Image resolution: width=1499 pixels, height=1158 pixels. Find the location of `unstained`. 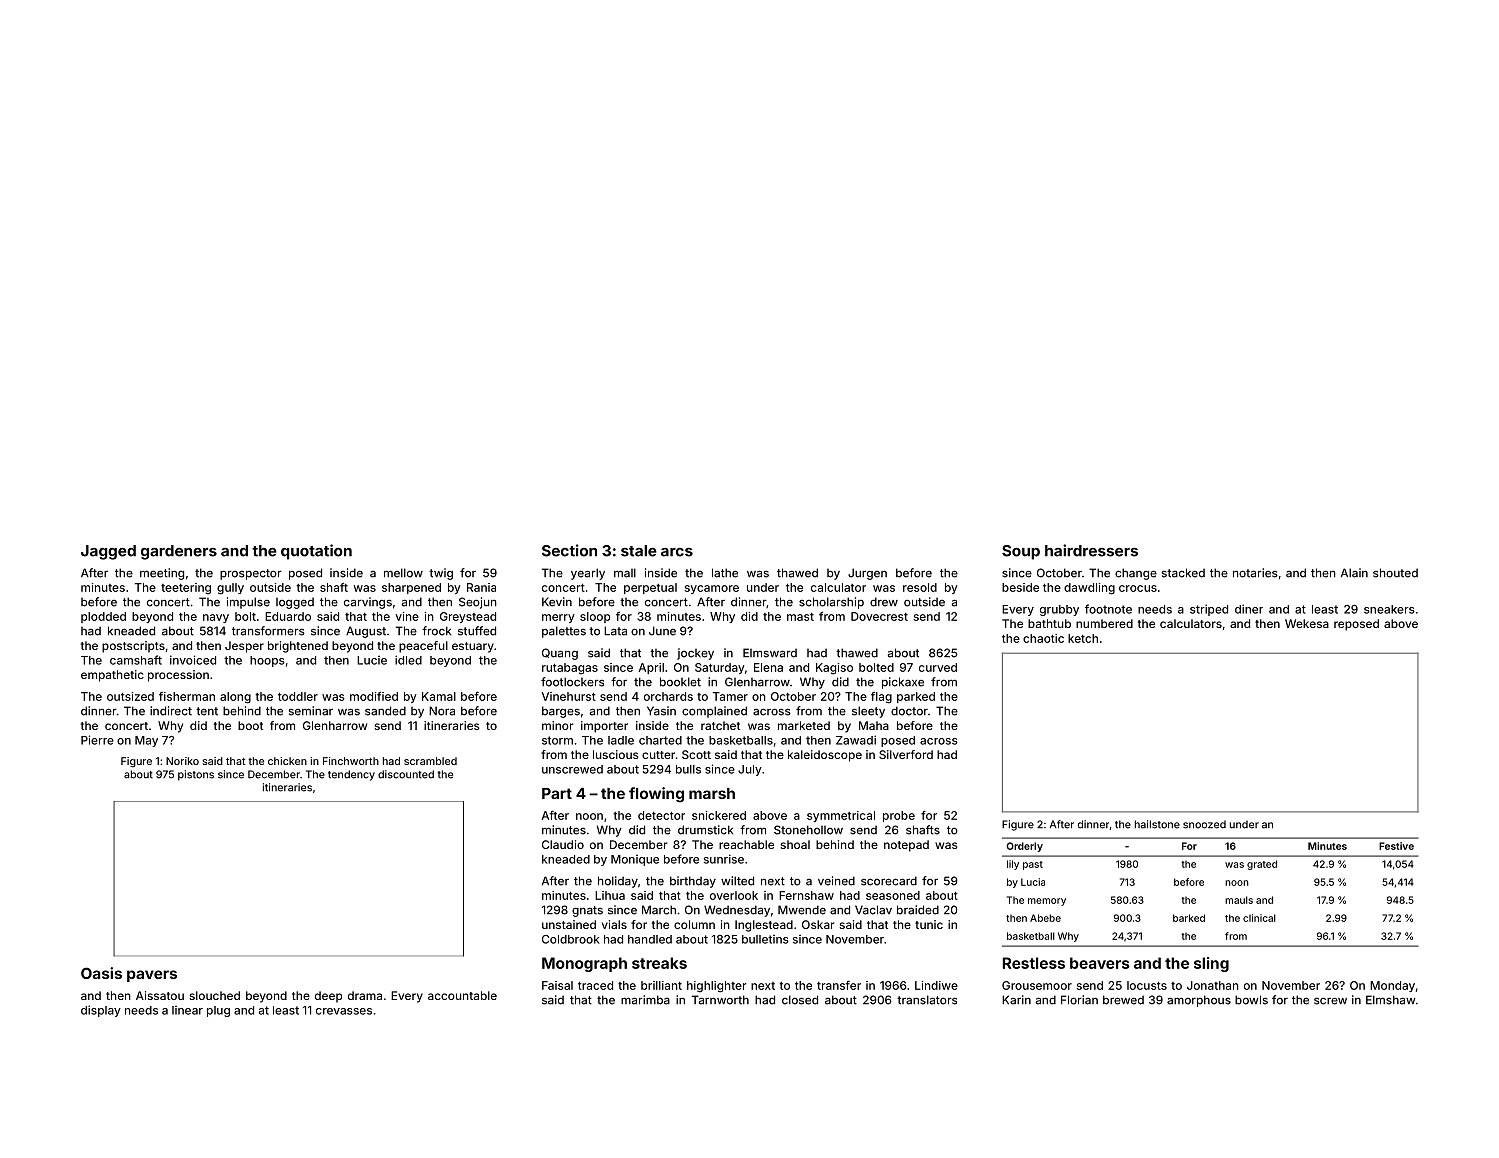

unstained is located at coordinates (569, 924).
